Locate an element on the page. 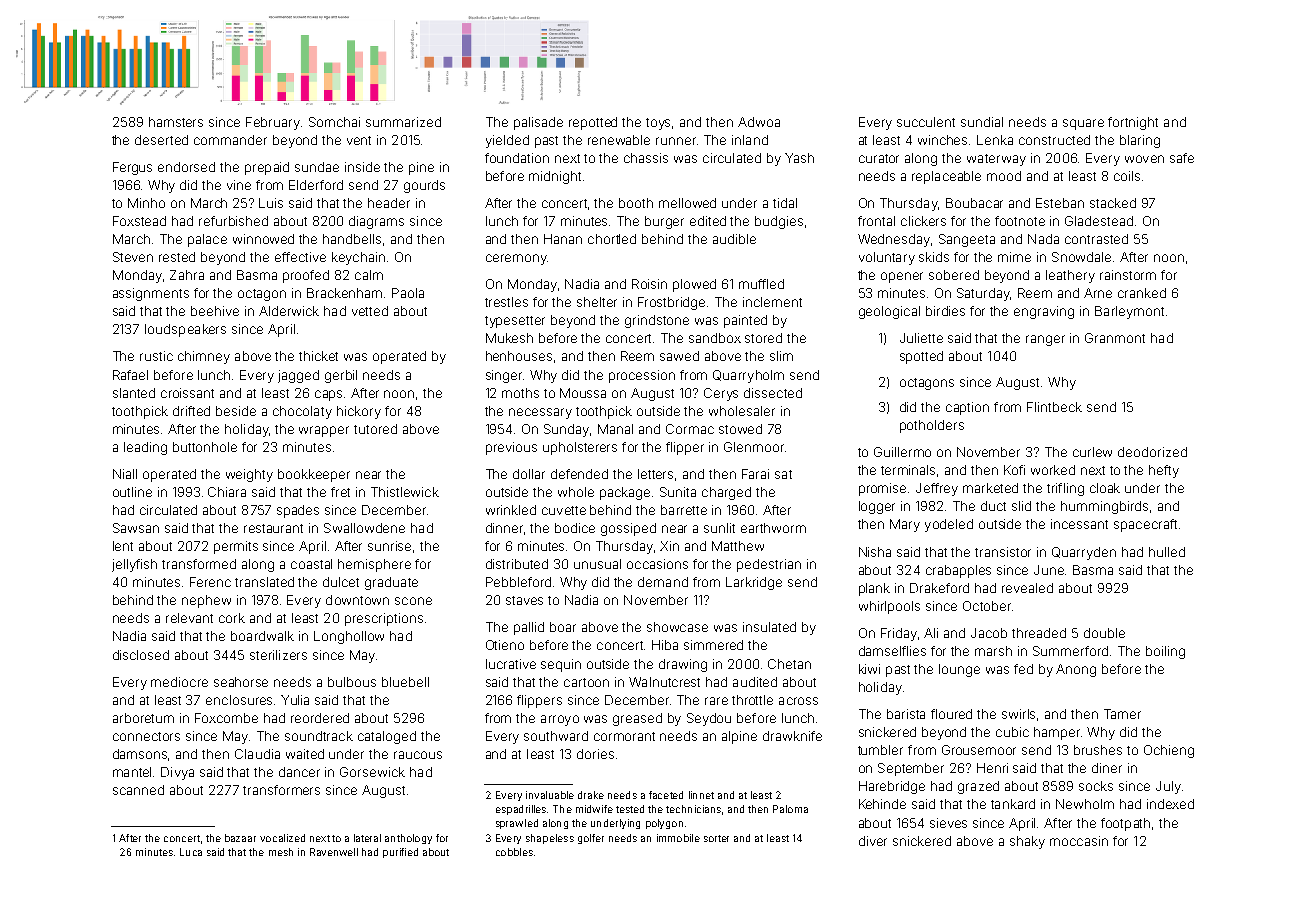  Glenmoor is located at coordinates (754, 447).
